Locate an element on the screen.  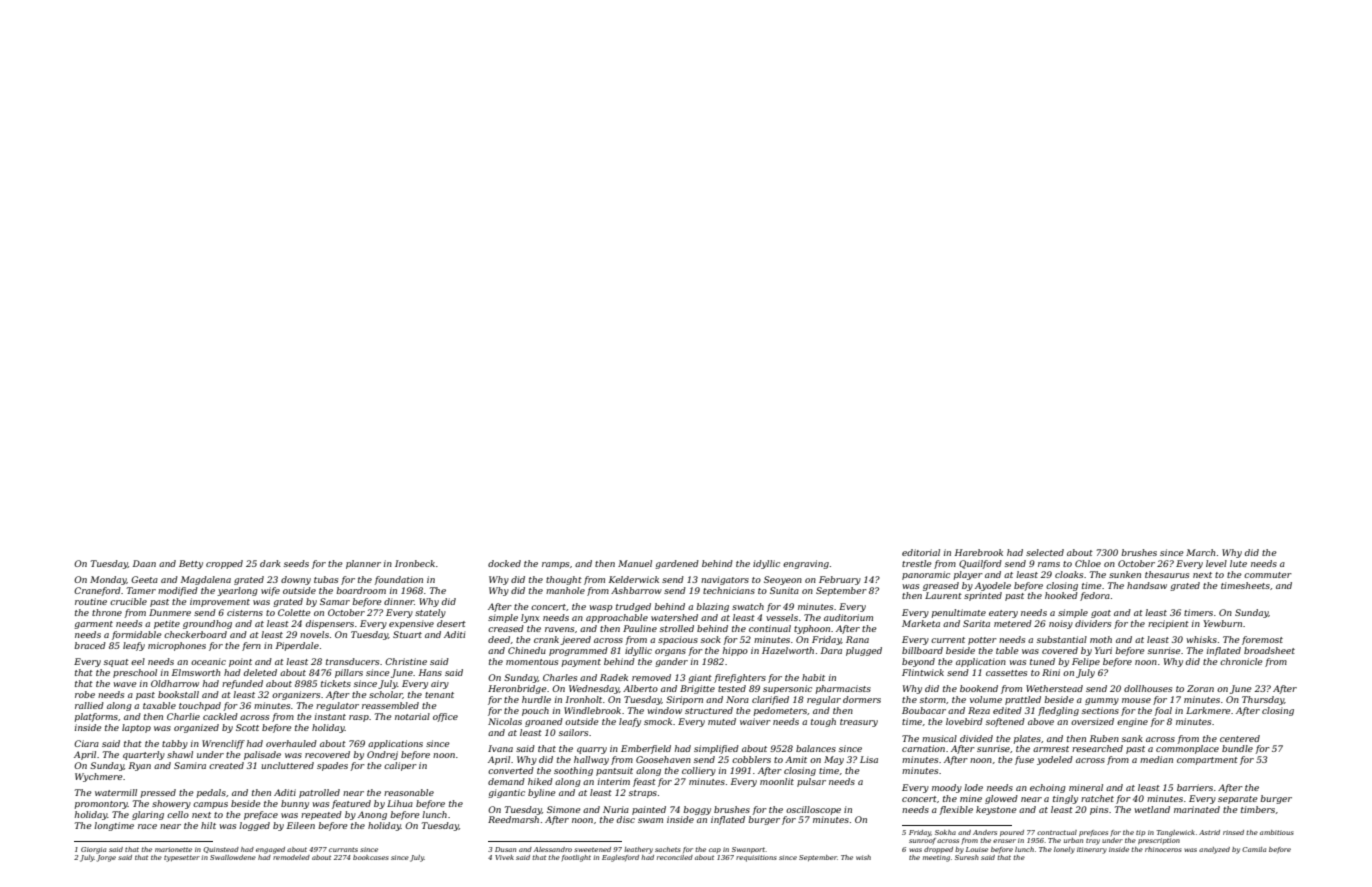
hilt is located at coordinates (208, 825).
